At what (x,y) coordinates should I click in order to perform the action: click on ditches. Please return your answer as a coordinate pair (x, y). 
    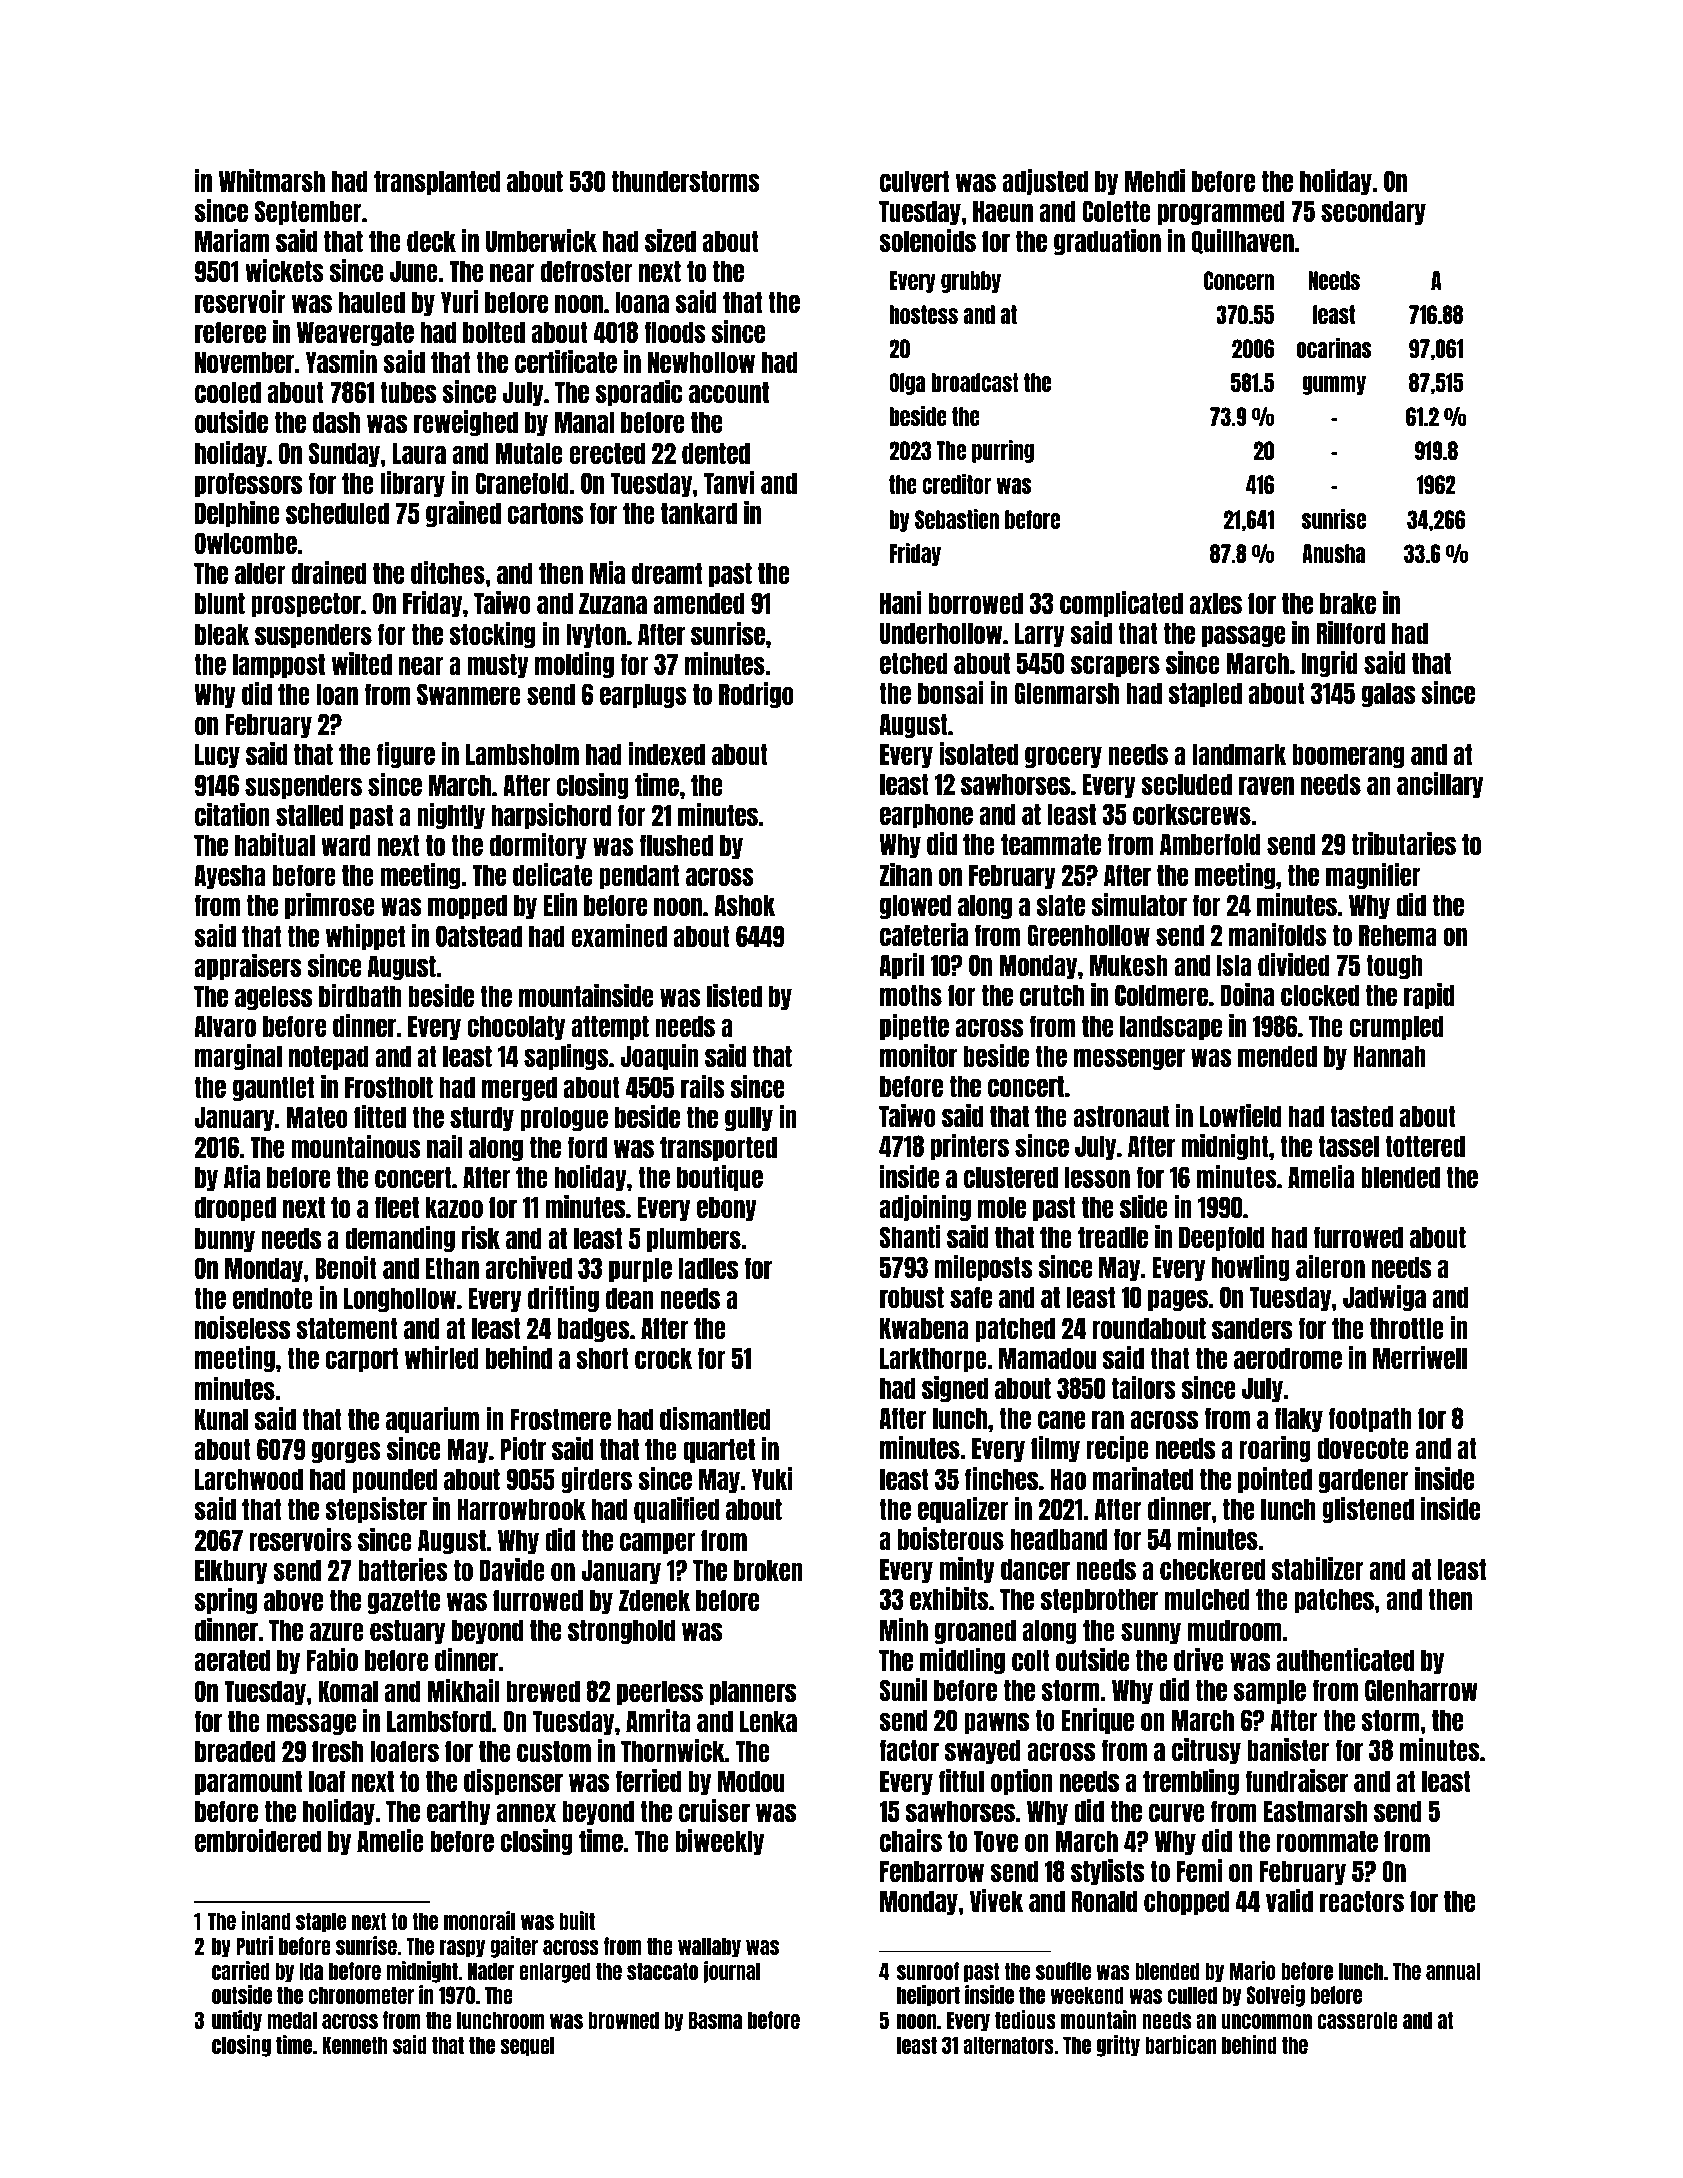
    Looking at the image, I should click on (448, 572).
